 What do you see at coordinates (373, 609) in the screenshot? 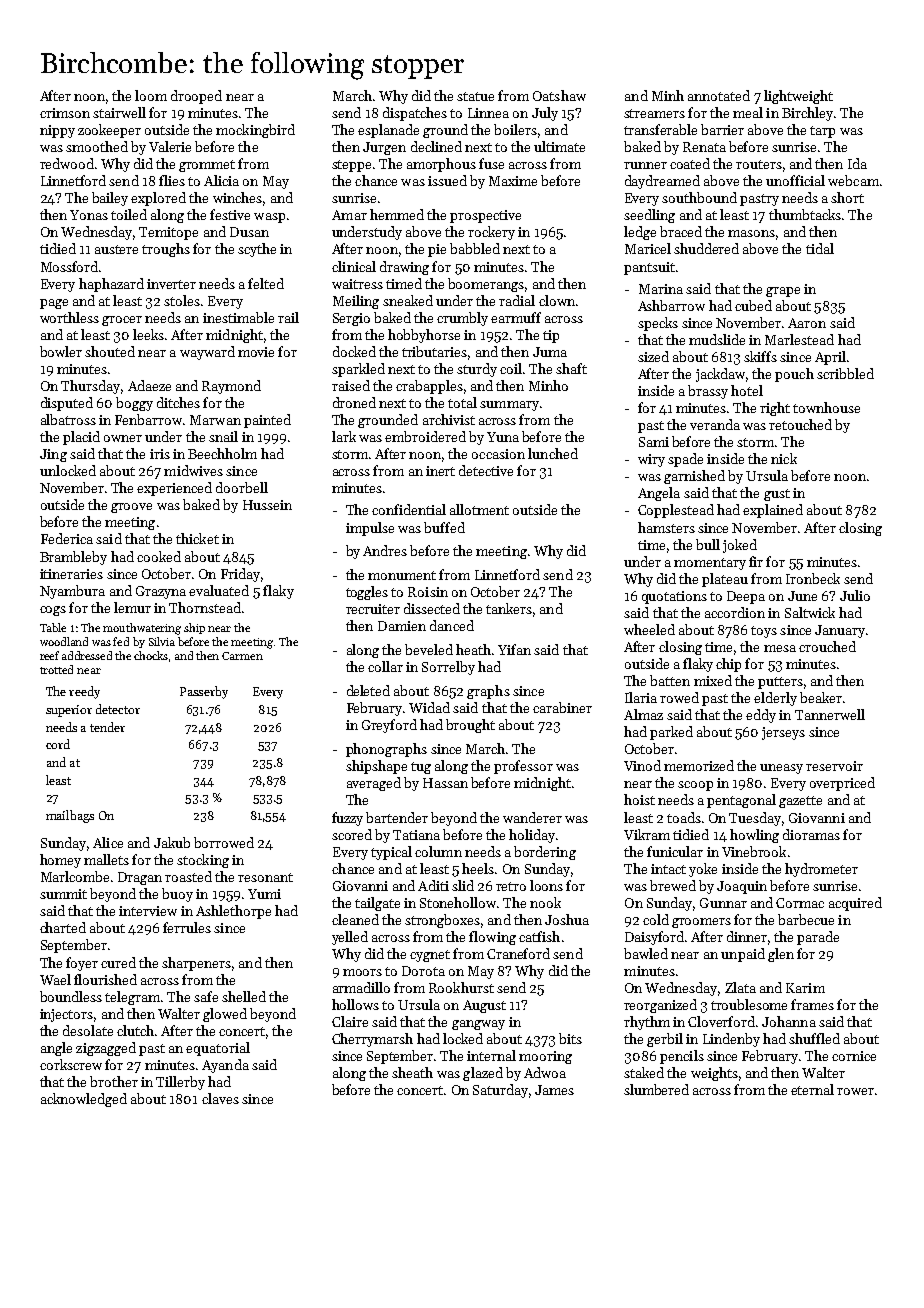
I see `recruiter` at bounding box center [373, 609].
